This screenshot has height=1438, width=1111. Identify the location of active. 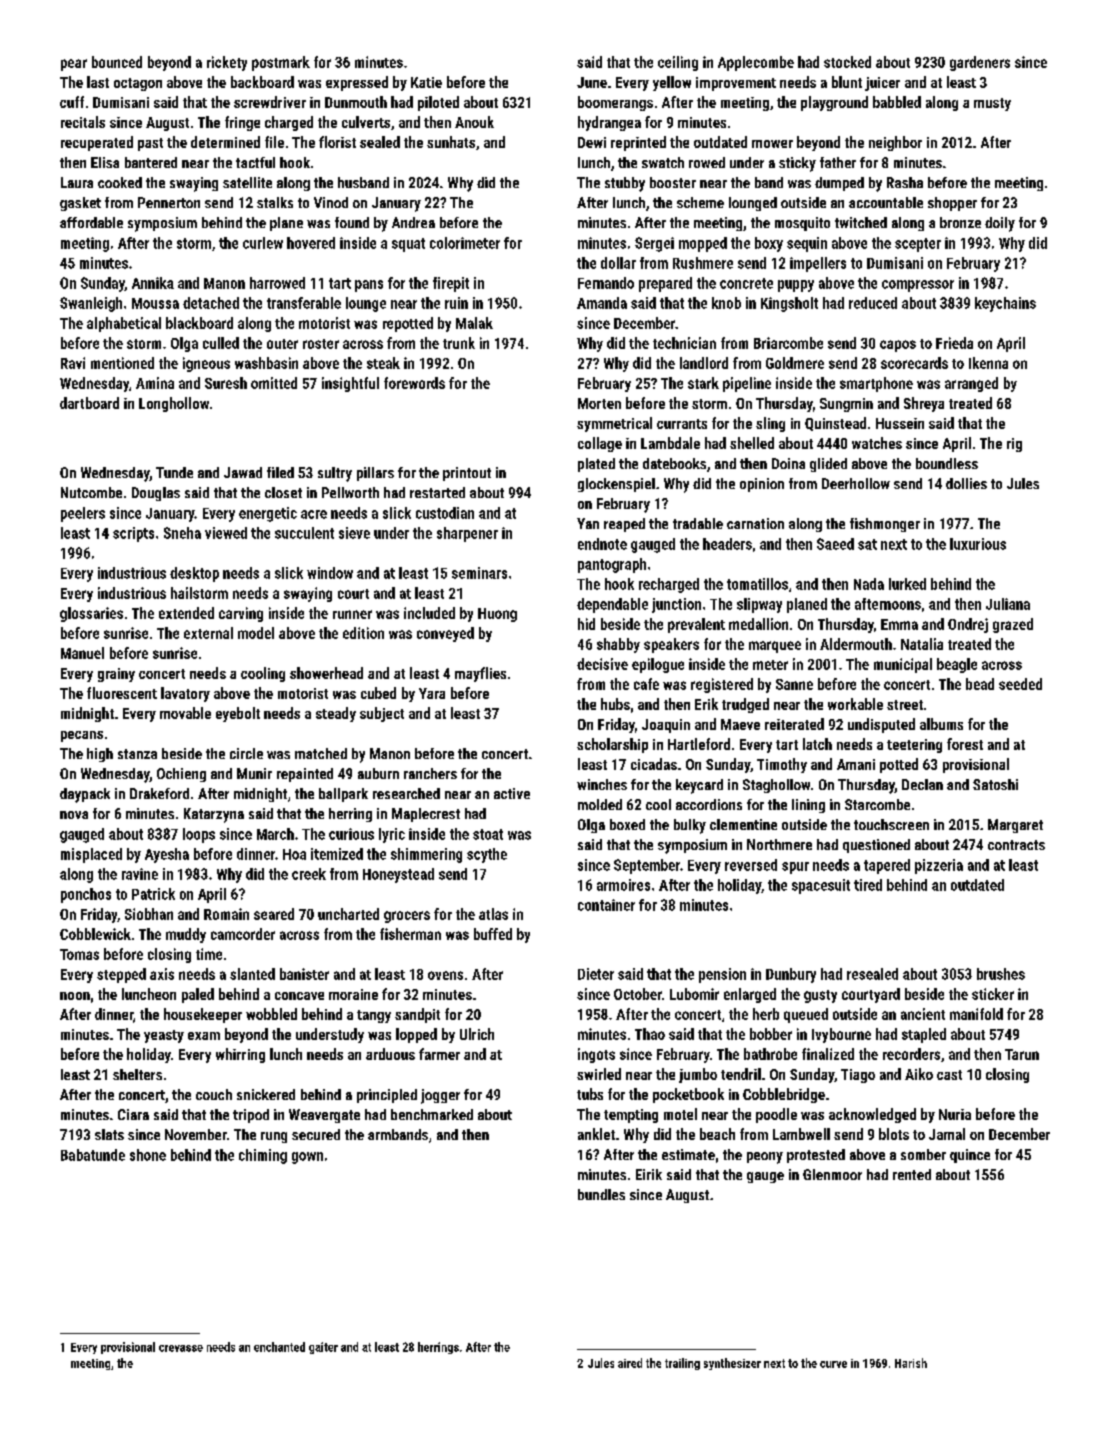
(512, 793).
